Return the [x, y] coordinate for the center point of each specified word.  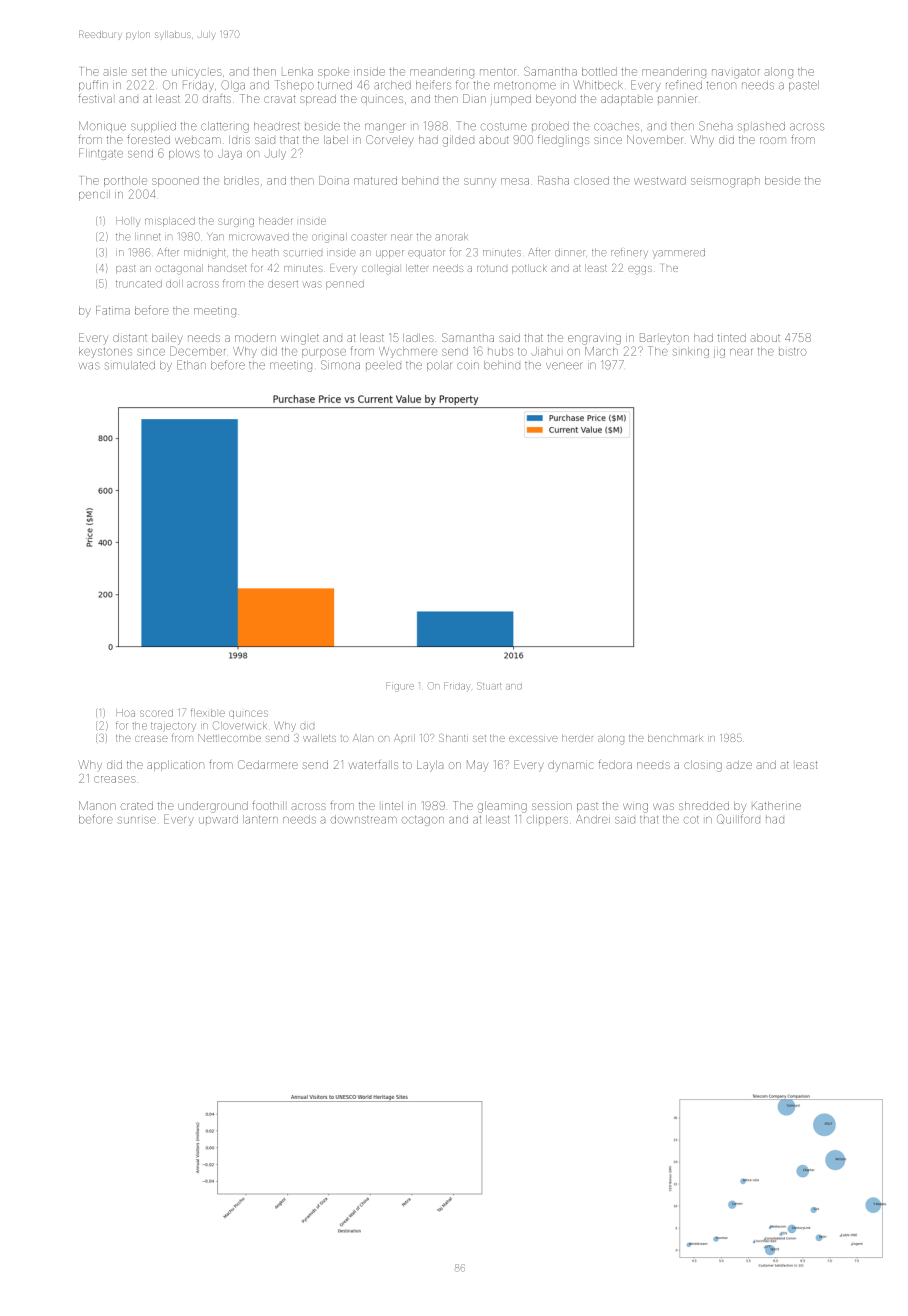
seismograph [725, 183]
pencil [94, 195]
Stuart [489, 686]
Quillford [738, 819]
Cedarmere [268, 764]
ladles [418, 338]
